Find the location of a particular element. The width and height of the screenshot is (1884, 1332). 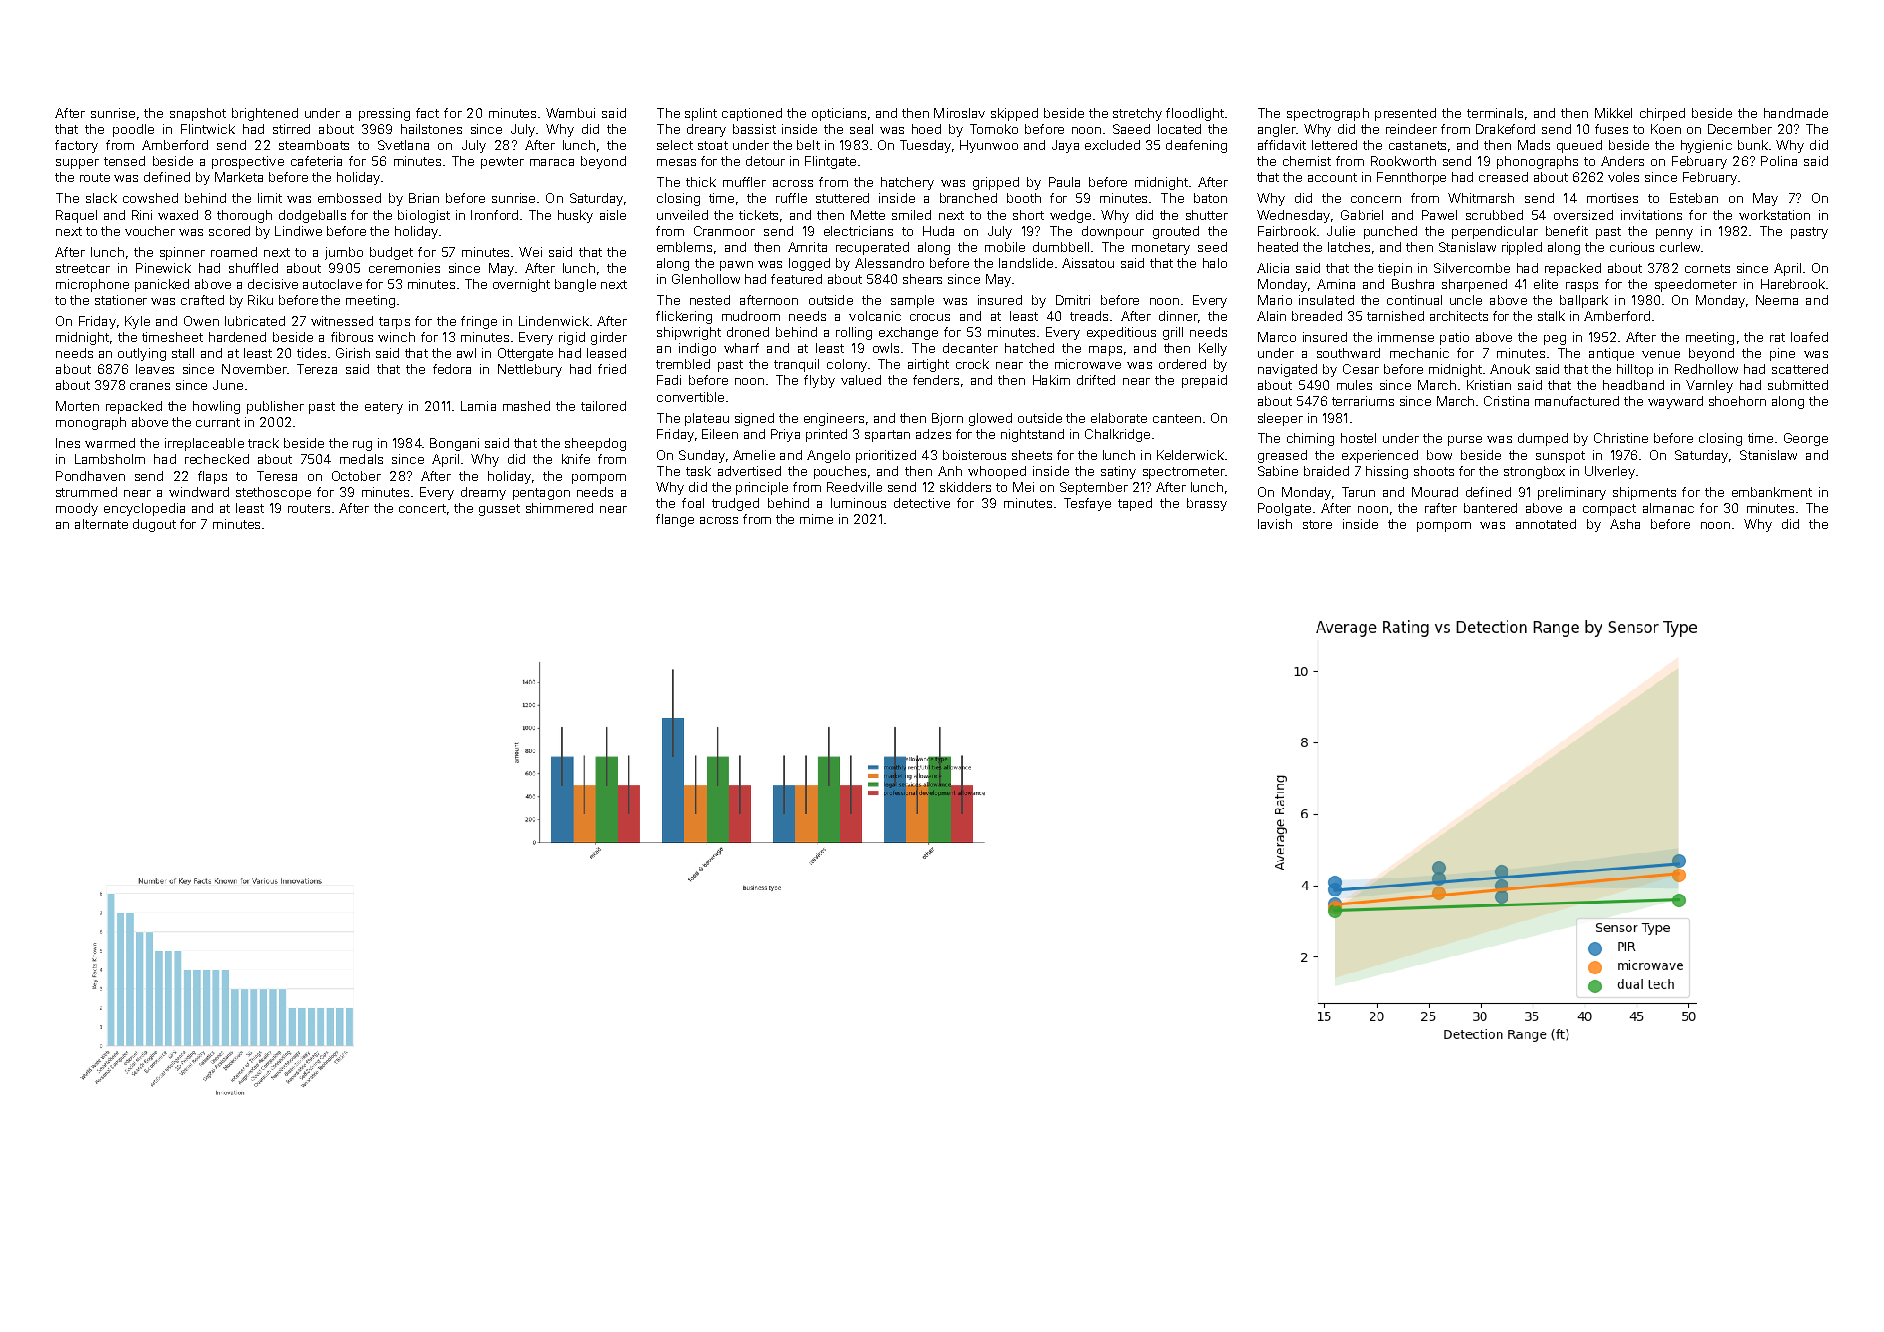

pressing is located at coordinates (384, 114).
